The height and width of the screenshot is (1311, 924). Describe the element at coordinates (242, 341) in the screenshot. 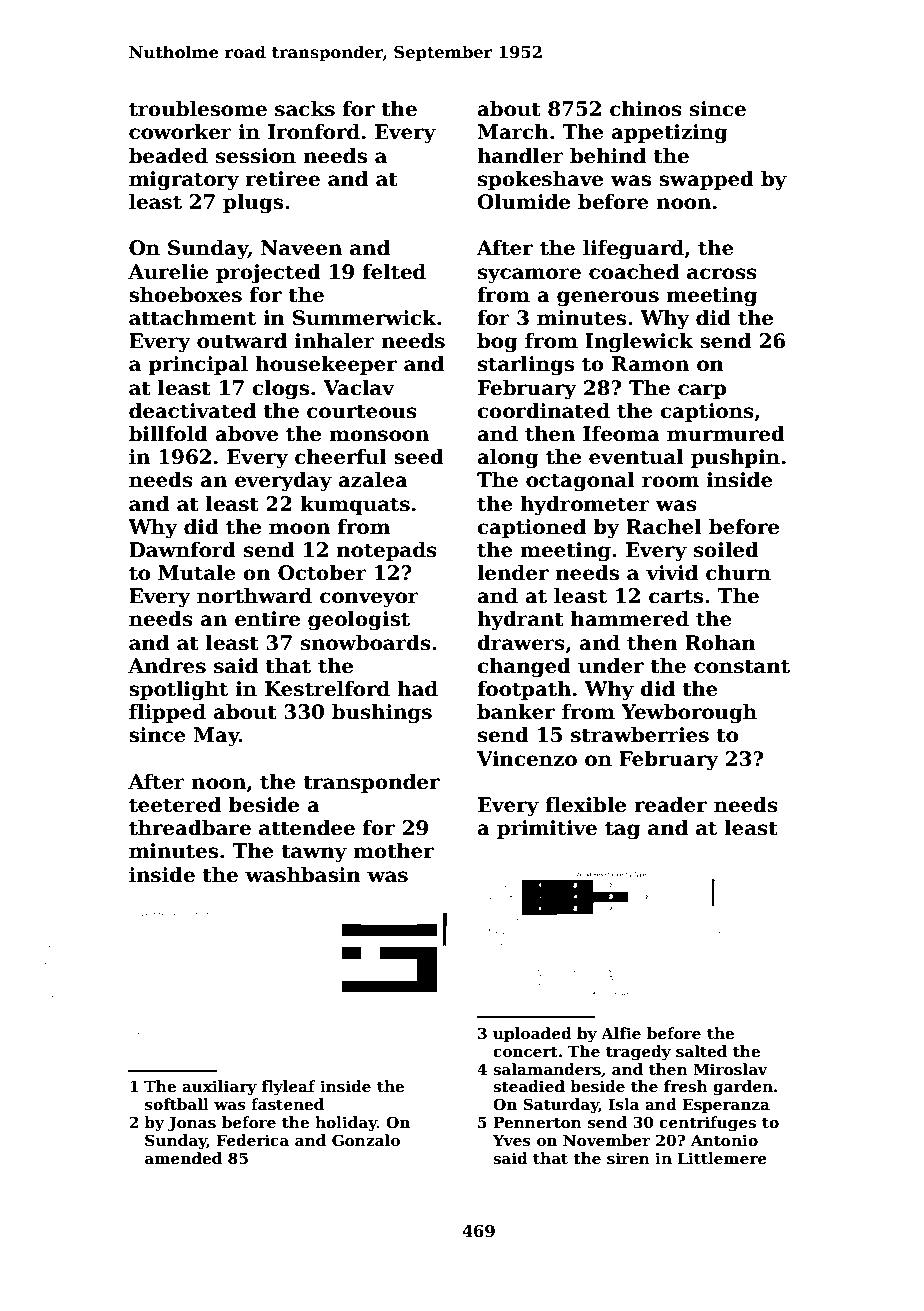

I see `outward` at that location.
